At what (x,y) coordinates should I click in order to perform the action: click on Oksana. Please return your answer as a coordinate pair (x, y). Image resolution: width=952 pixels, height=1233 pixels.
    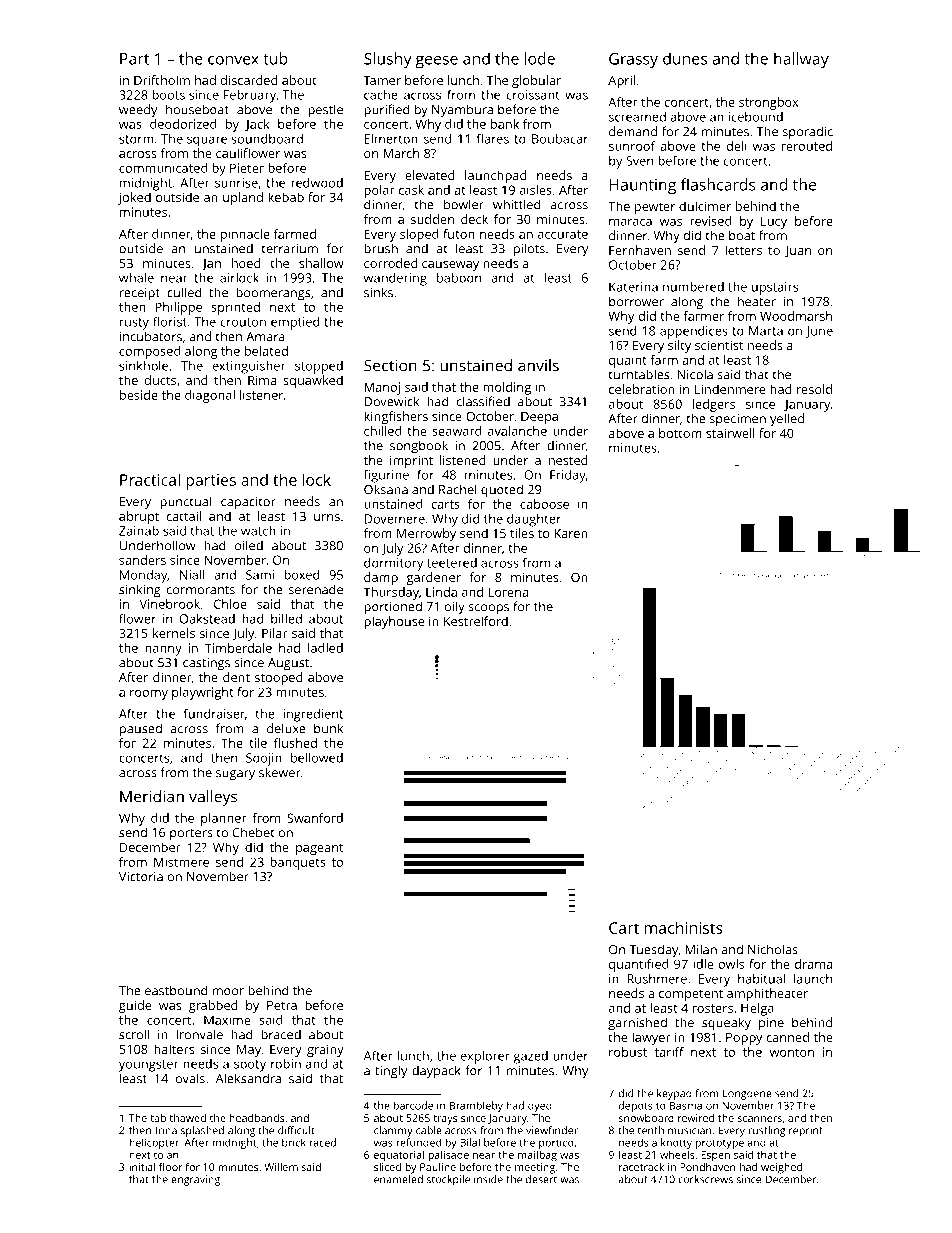
    Looking at the image, I should click on (386, 489).
